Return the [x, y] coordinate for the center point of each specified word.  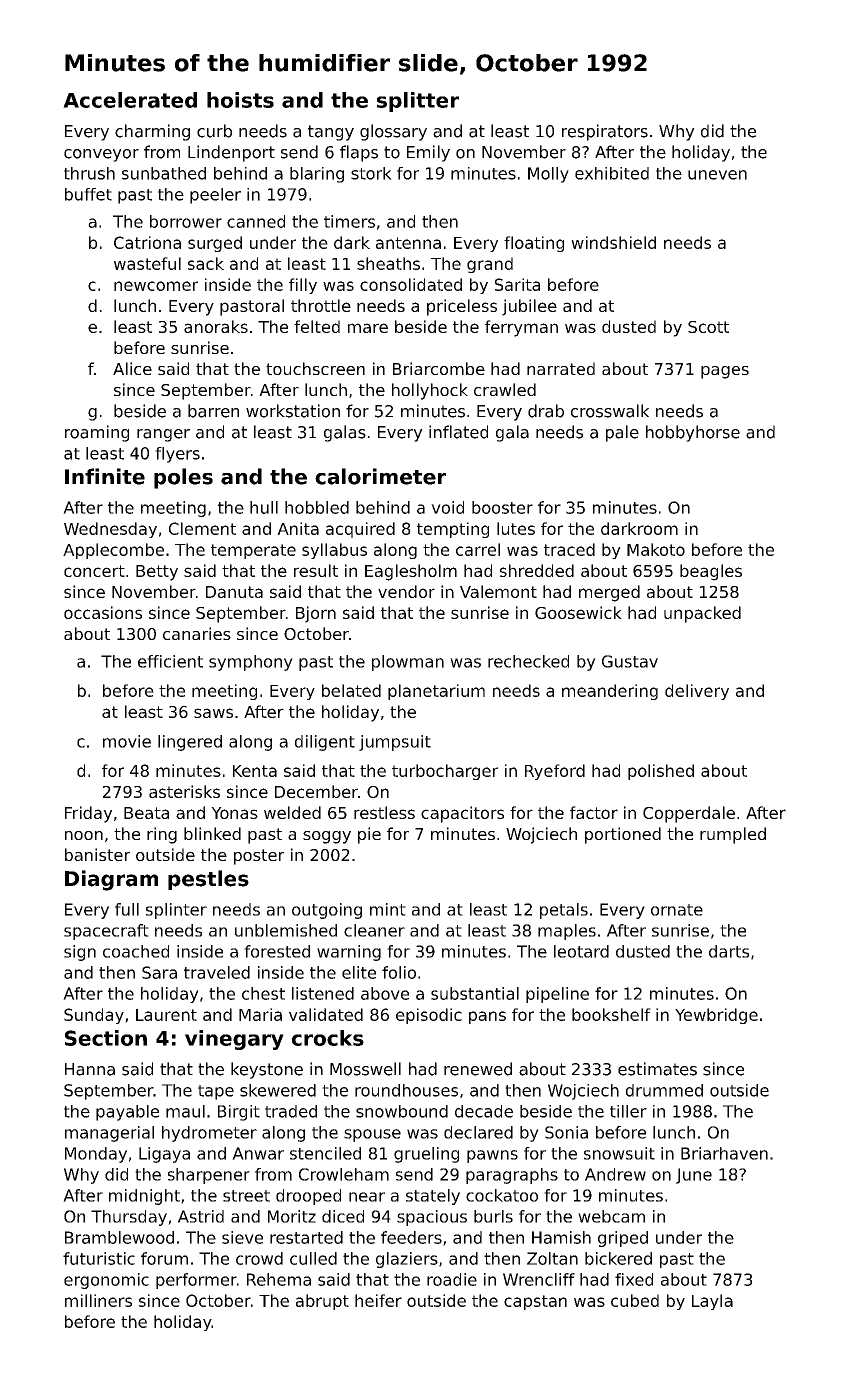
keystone [267, 1070]
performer [196, 1281]
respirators [605, 132]
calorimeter [380, 476]
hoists [240, 100]
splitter [418, 102]
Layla [712, 1302]
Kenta [255, 771]
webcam [611, 1216]
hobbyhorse [693, 433]
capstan [535, 1302]
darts [729, 951]
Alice [132, 368]
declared [478, 1132]
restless [384, 812]
